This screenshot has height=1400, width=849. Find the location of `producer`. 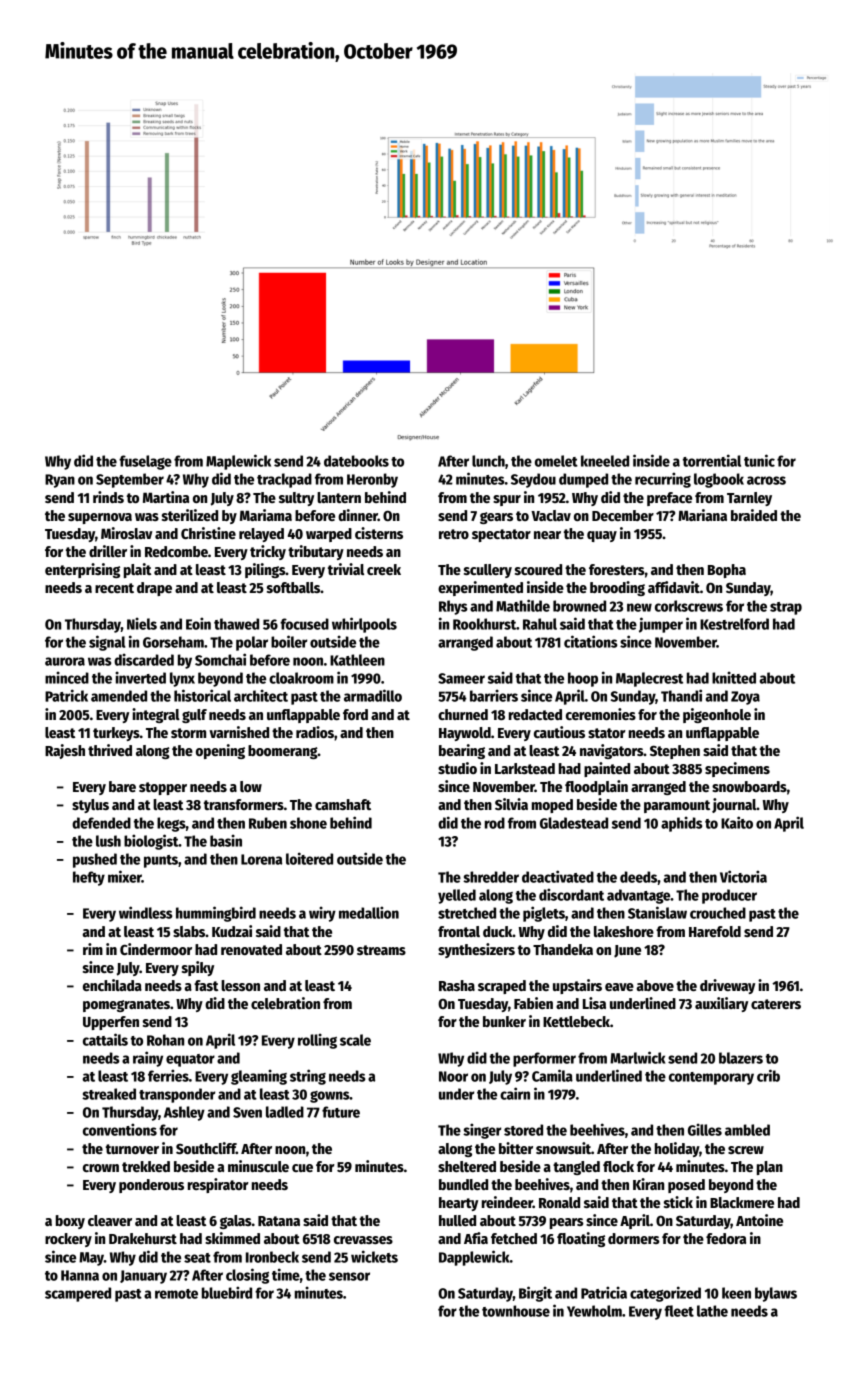

producer is located at coordinates (729, 896).
